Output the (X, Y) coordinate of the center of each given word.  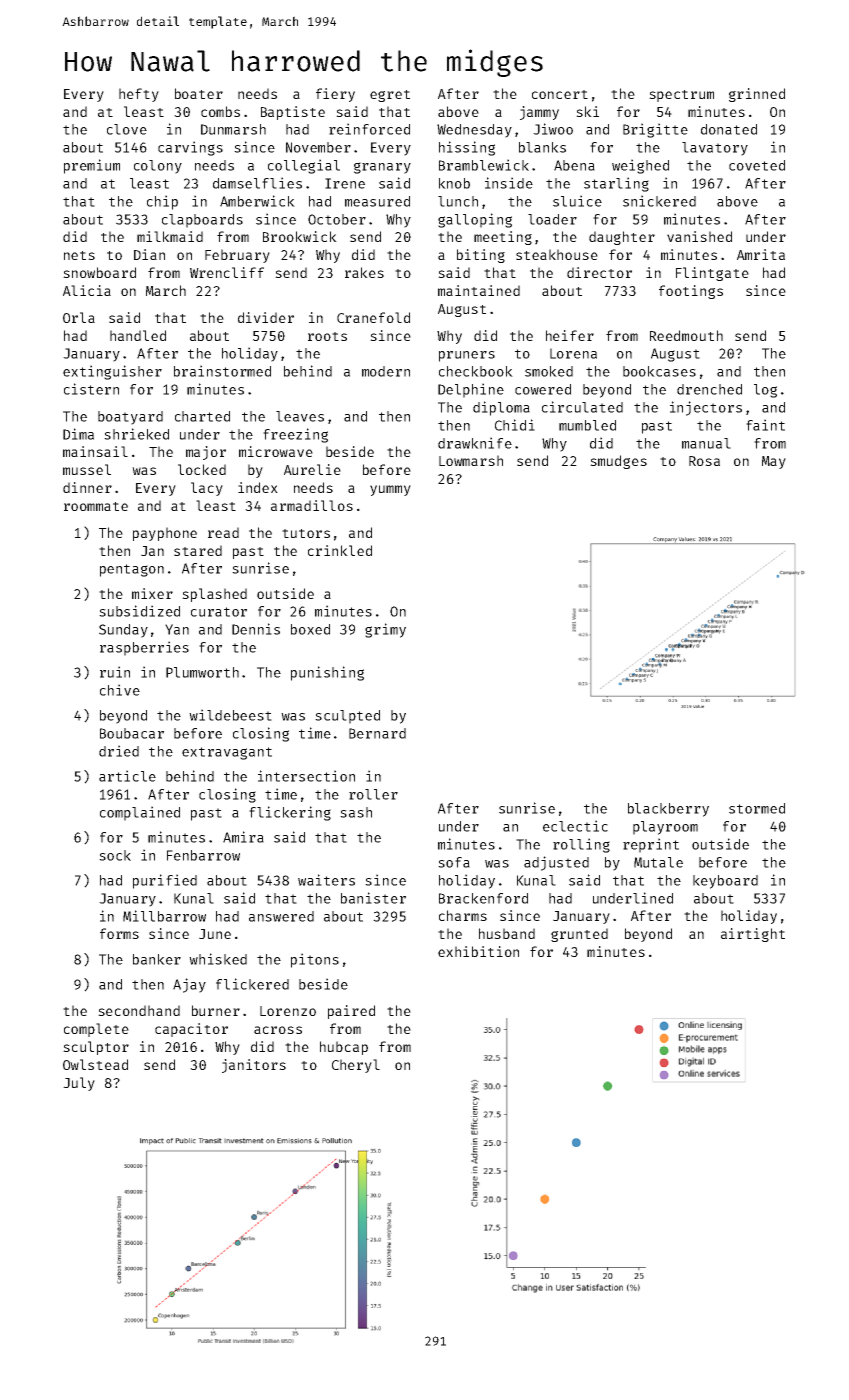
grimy (385, 630)
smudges (618, 462)
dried (119, 751)
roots (327, 336)
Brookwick (300, 236)
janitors (254, 1066)
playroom (665, 828)
